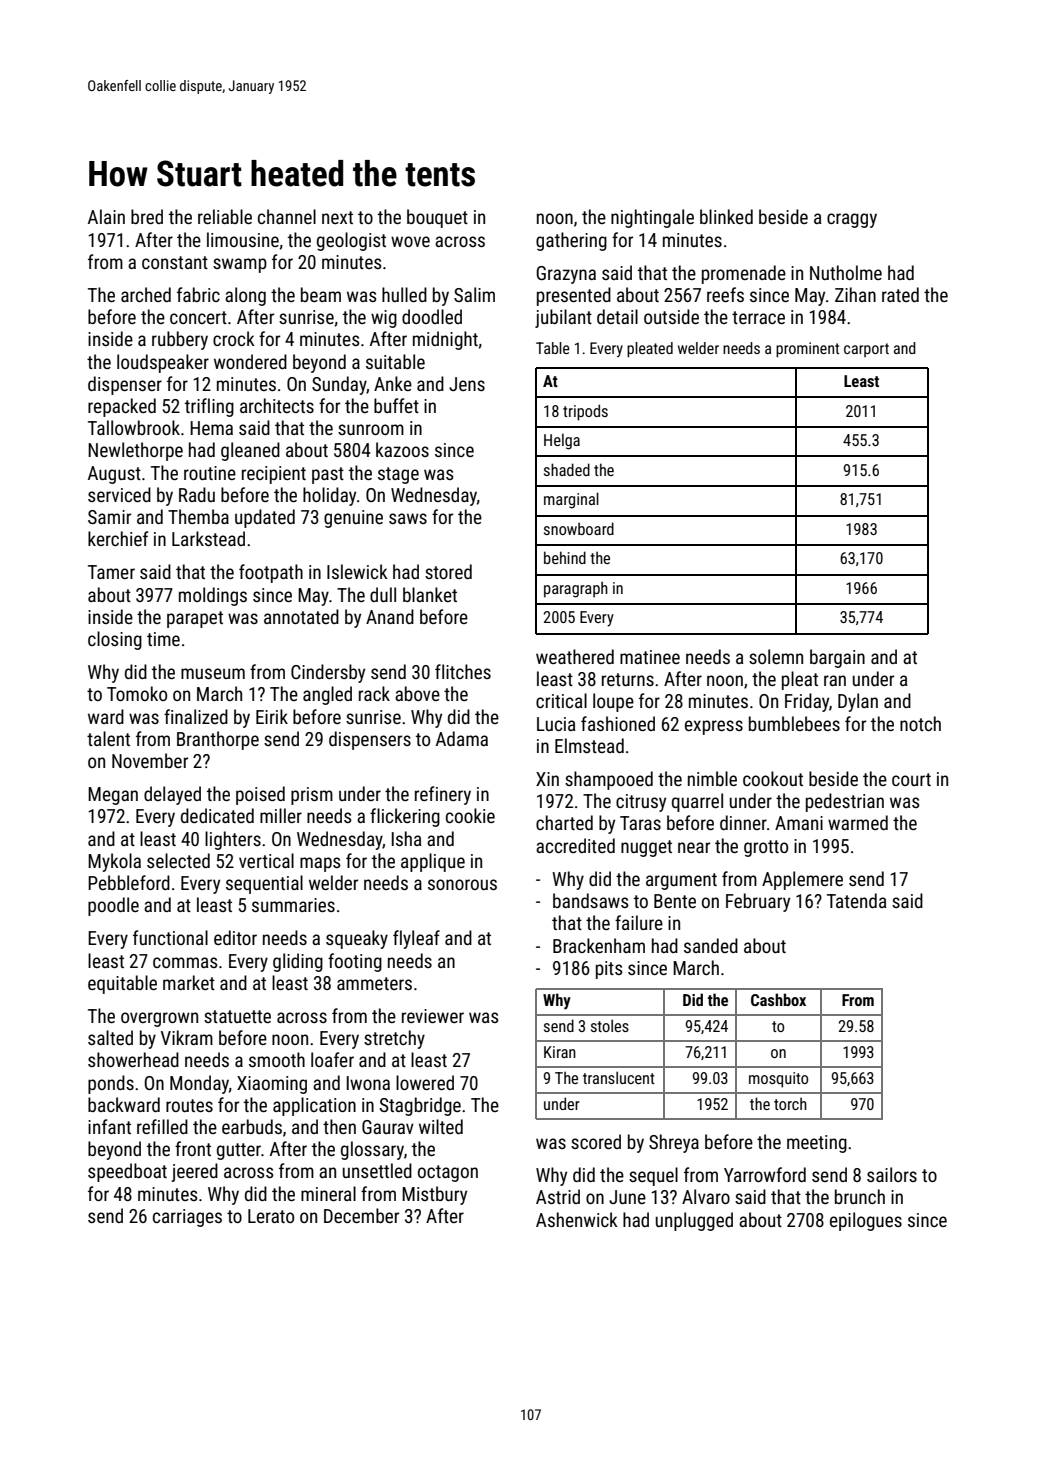 The height and width of the screenshot is (1478, 1040). What do you see at coordinates (856, 900) in the screenshot?
I see `Tatenda` at bounding box center [856, 900].
